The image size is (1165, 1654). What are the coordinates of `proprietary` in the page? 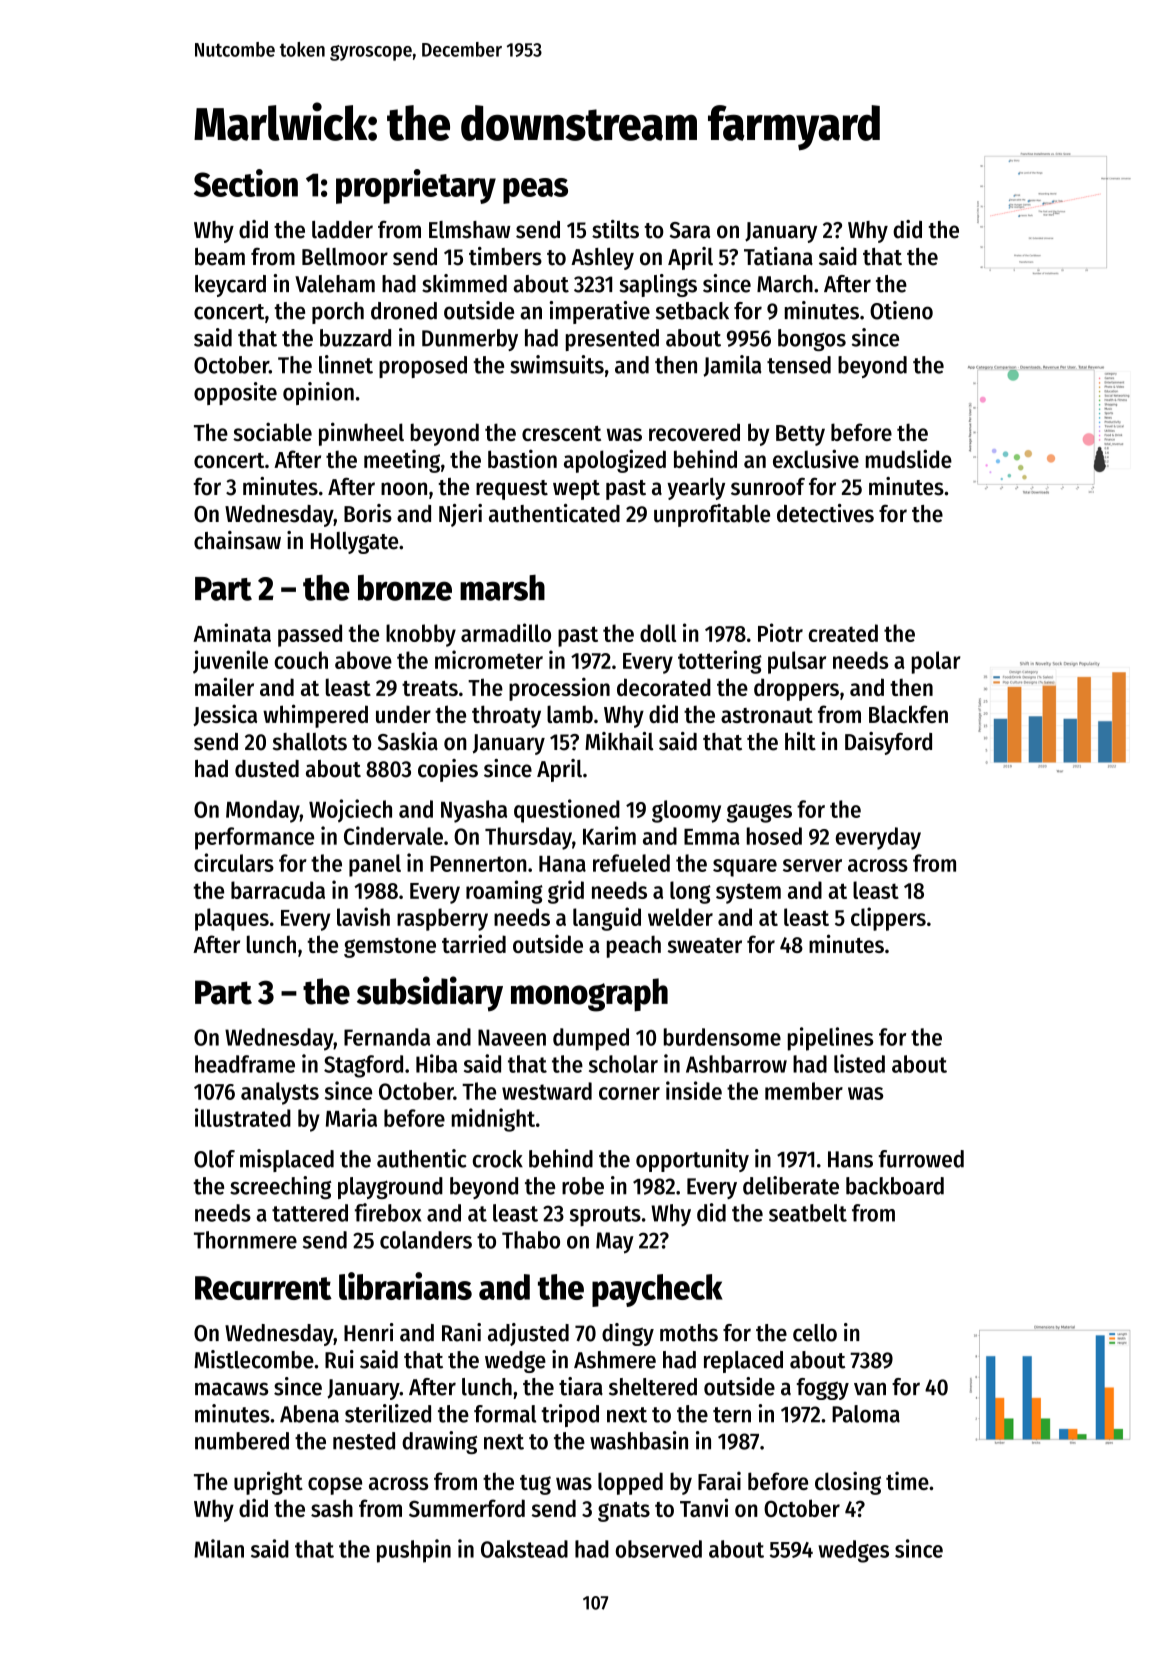 It's located at (416, 186).
